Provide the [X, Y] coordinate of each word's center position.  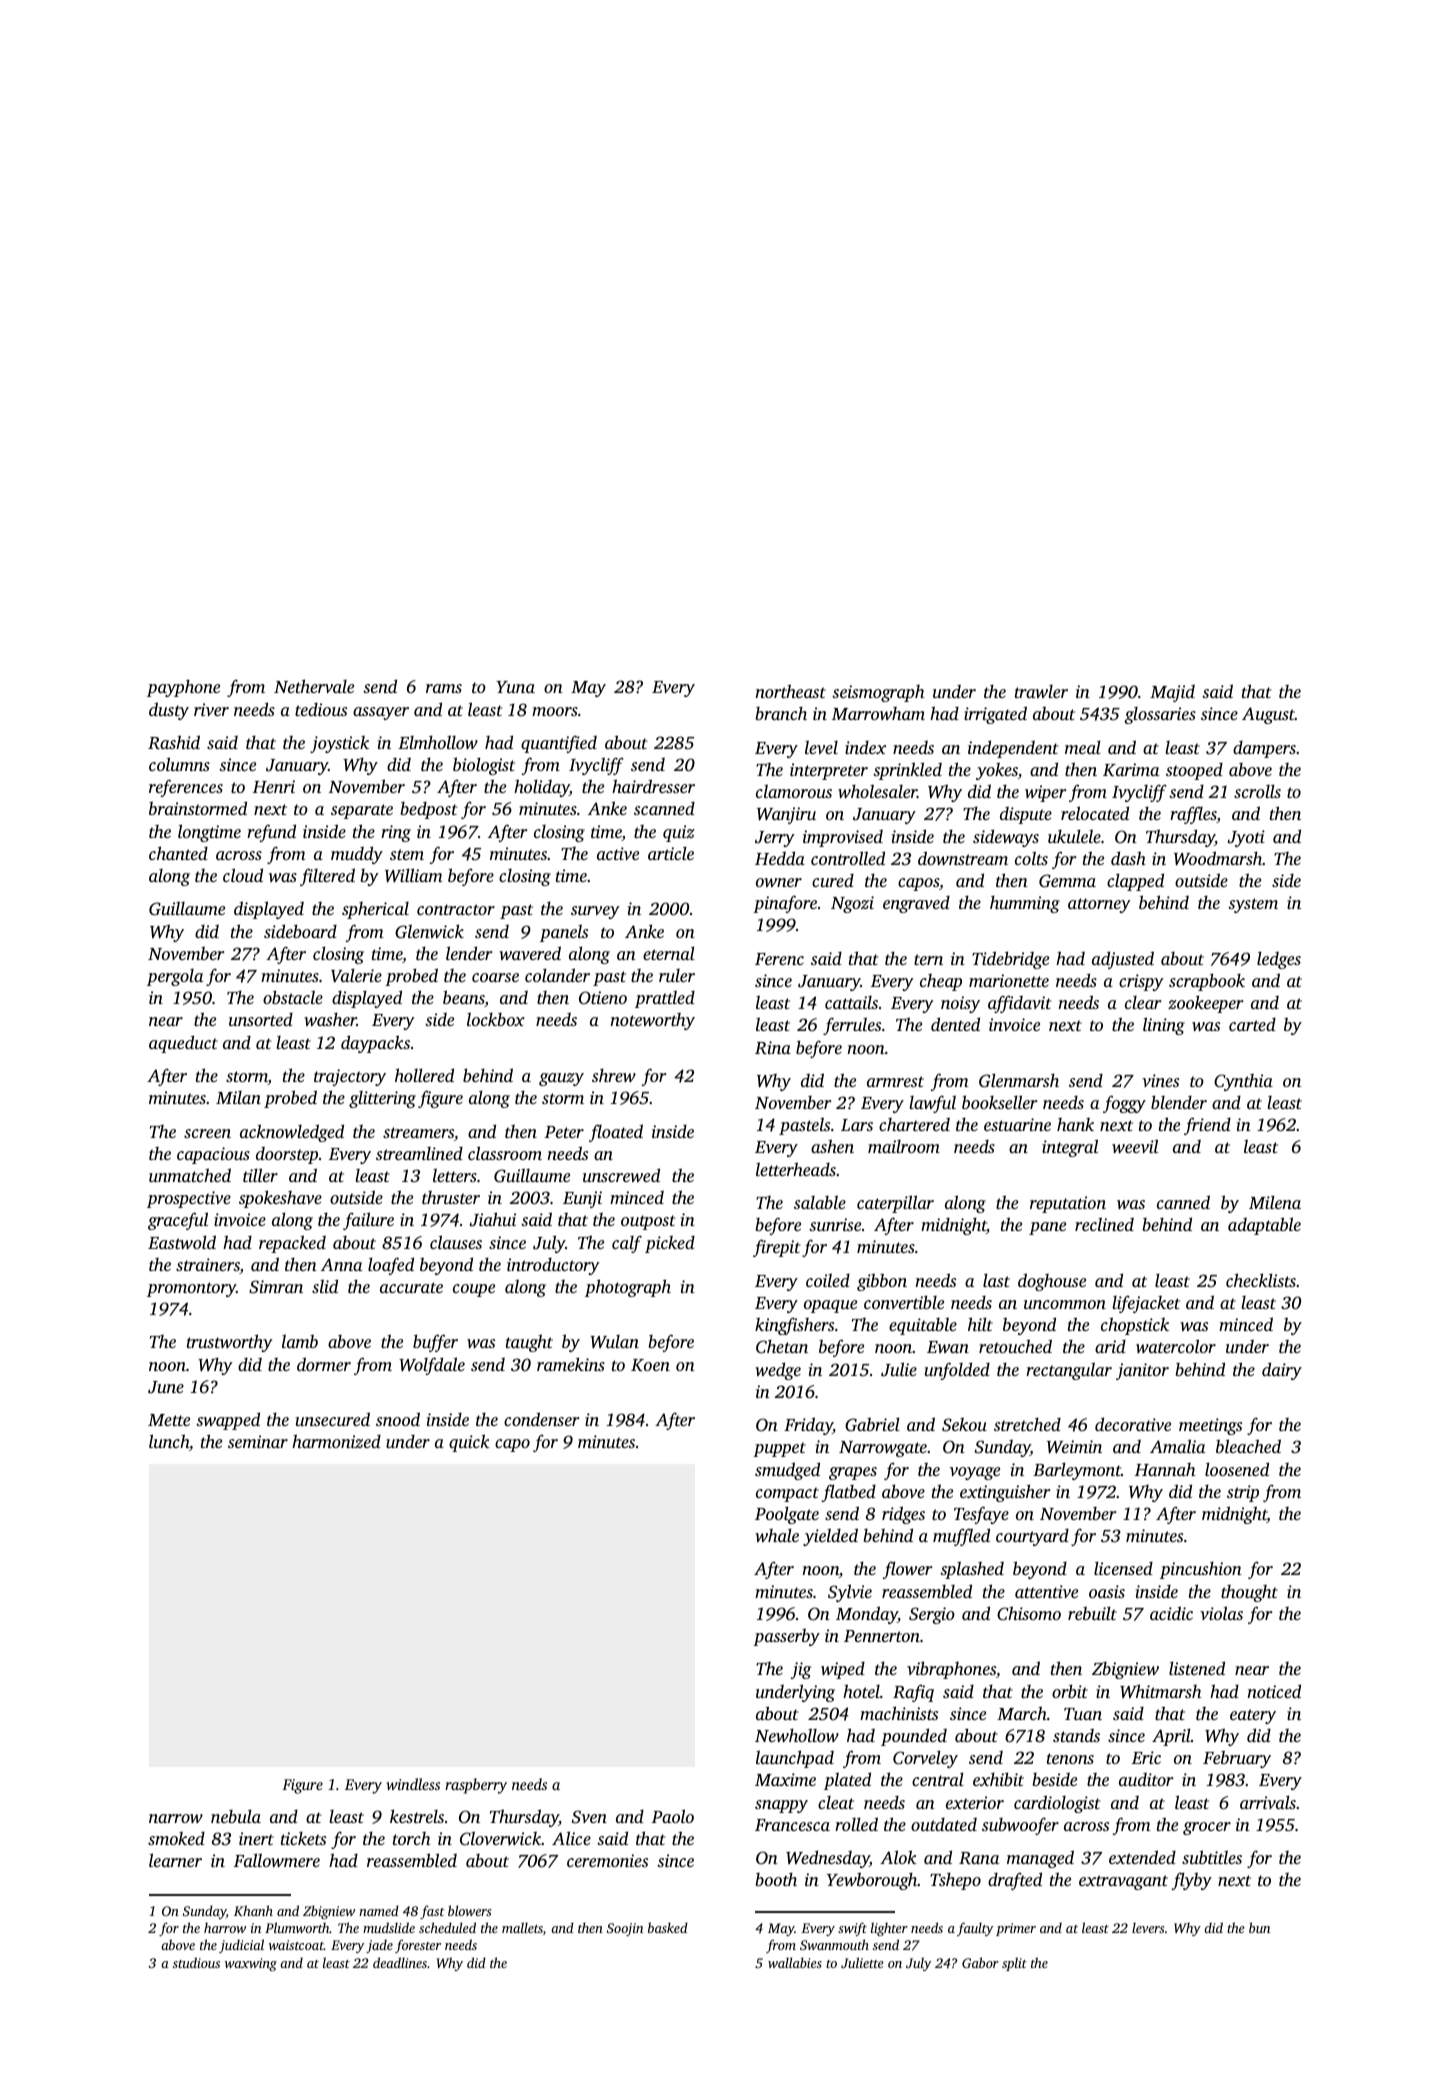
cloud [243, 875]
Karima [1131, 770]
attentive [1046, 1591]
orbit [1070, 1691]
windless [413, 1784]
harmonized [336, 1441]
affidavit [1019, 1004]
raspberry [476, 1786]
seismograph [878, 693]
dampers [1264, 749]
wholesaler [877, 791]
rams [444, 688]
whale [777, 1535]
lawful [932, 1104]
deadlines [400, 1962]
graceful [178, 1221]
